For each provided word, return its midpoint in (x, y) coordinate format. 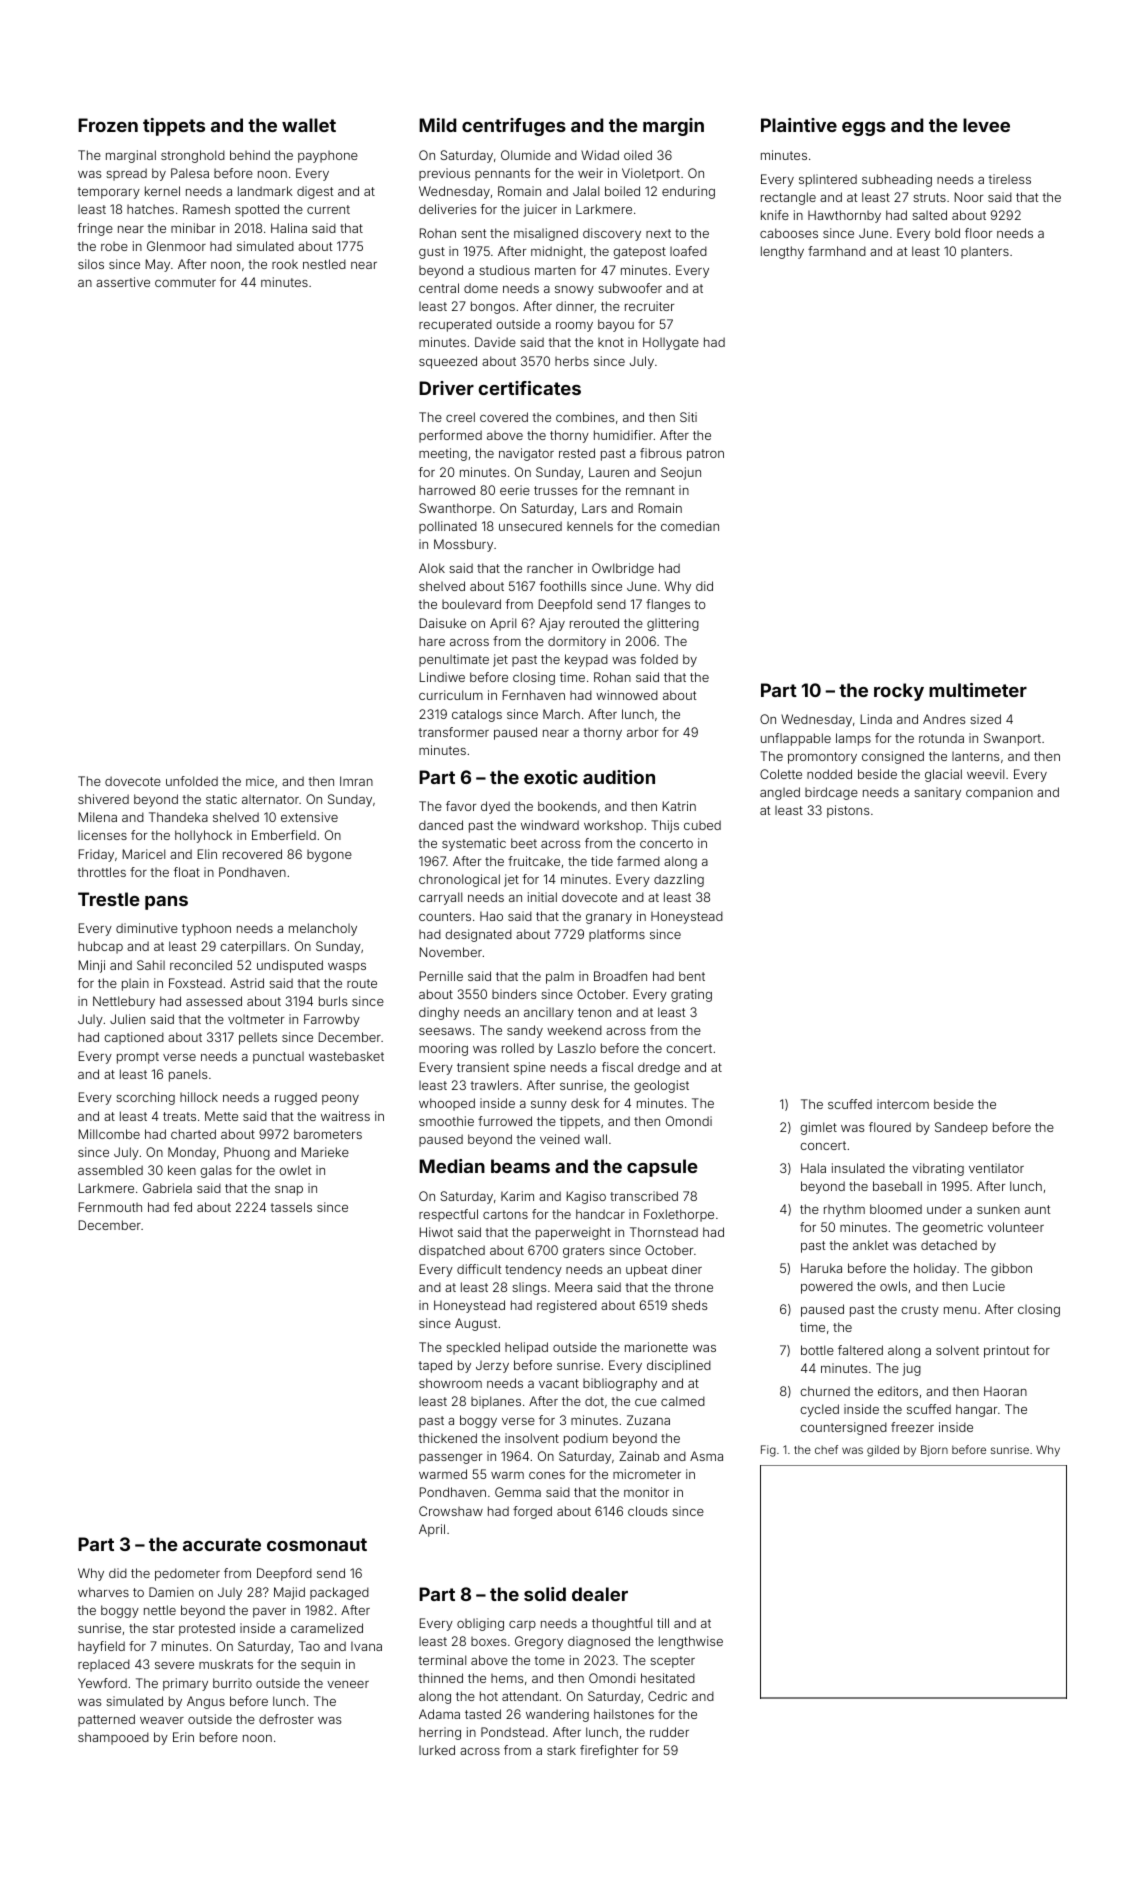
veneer (348, 1684)
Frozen (108, 125)
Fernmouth (110, 1207)
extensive (309, 817)
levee (986, 125)
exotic (551, 777)
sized (985, 719)
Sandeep (961, 1128)
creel (460, 417)
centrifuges (514, 127)
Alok (432, 568)
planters (985, 253)
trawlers (494, 1085)
